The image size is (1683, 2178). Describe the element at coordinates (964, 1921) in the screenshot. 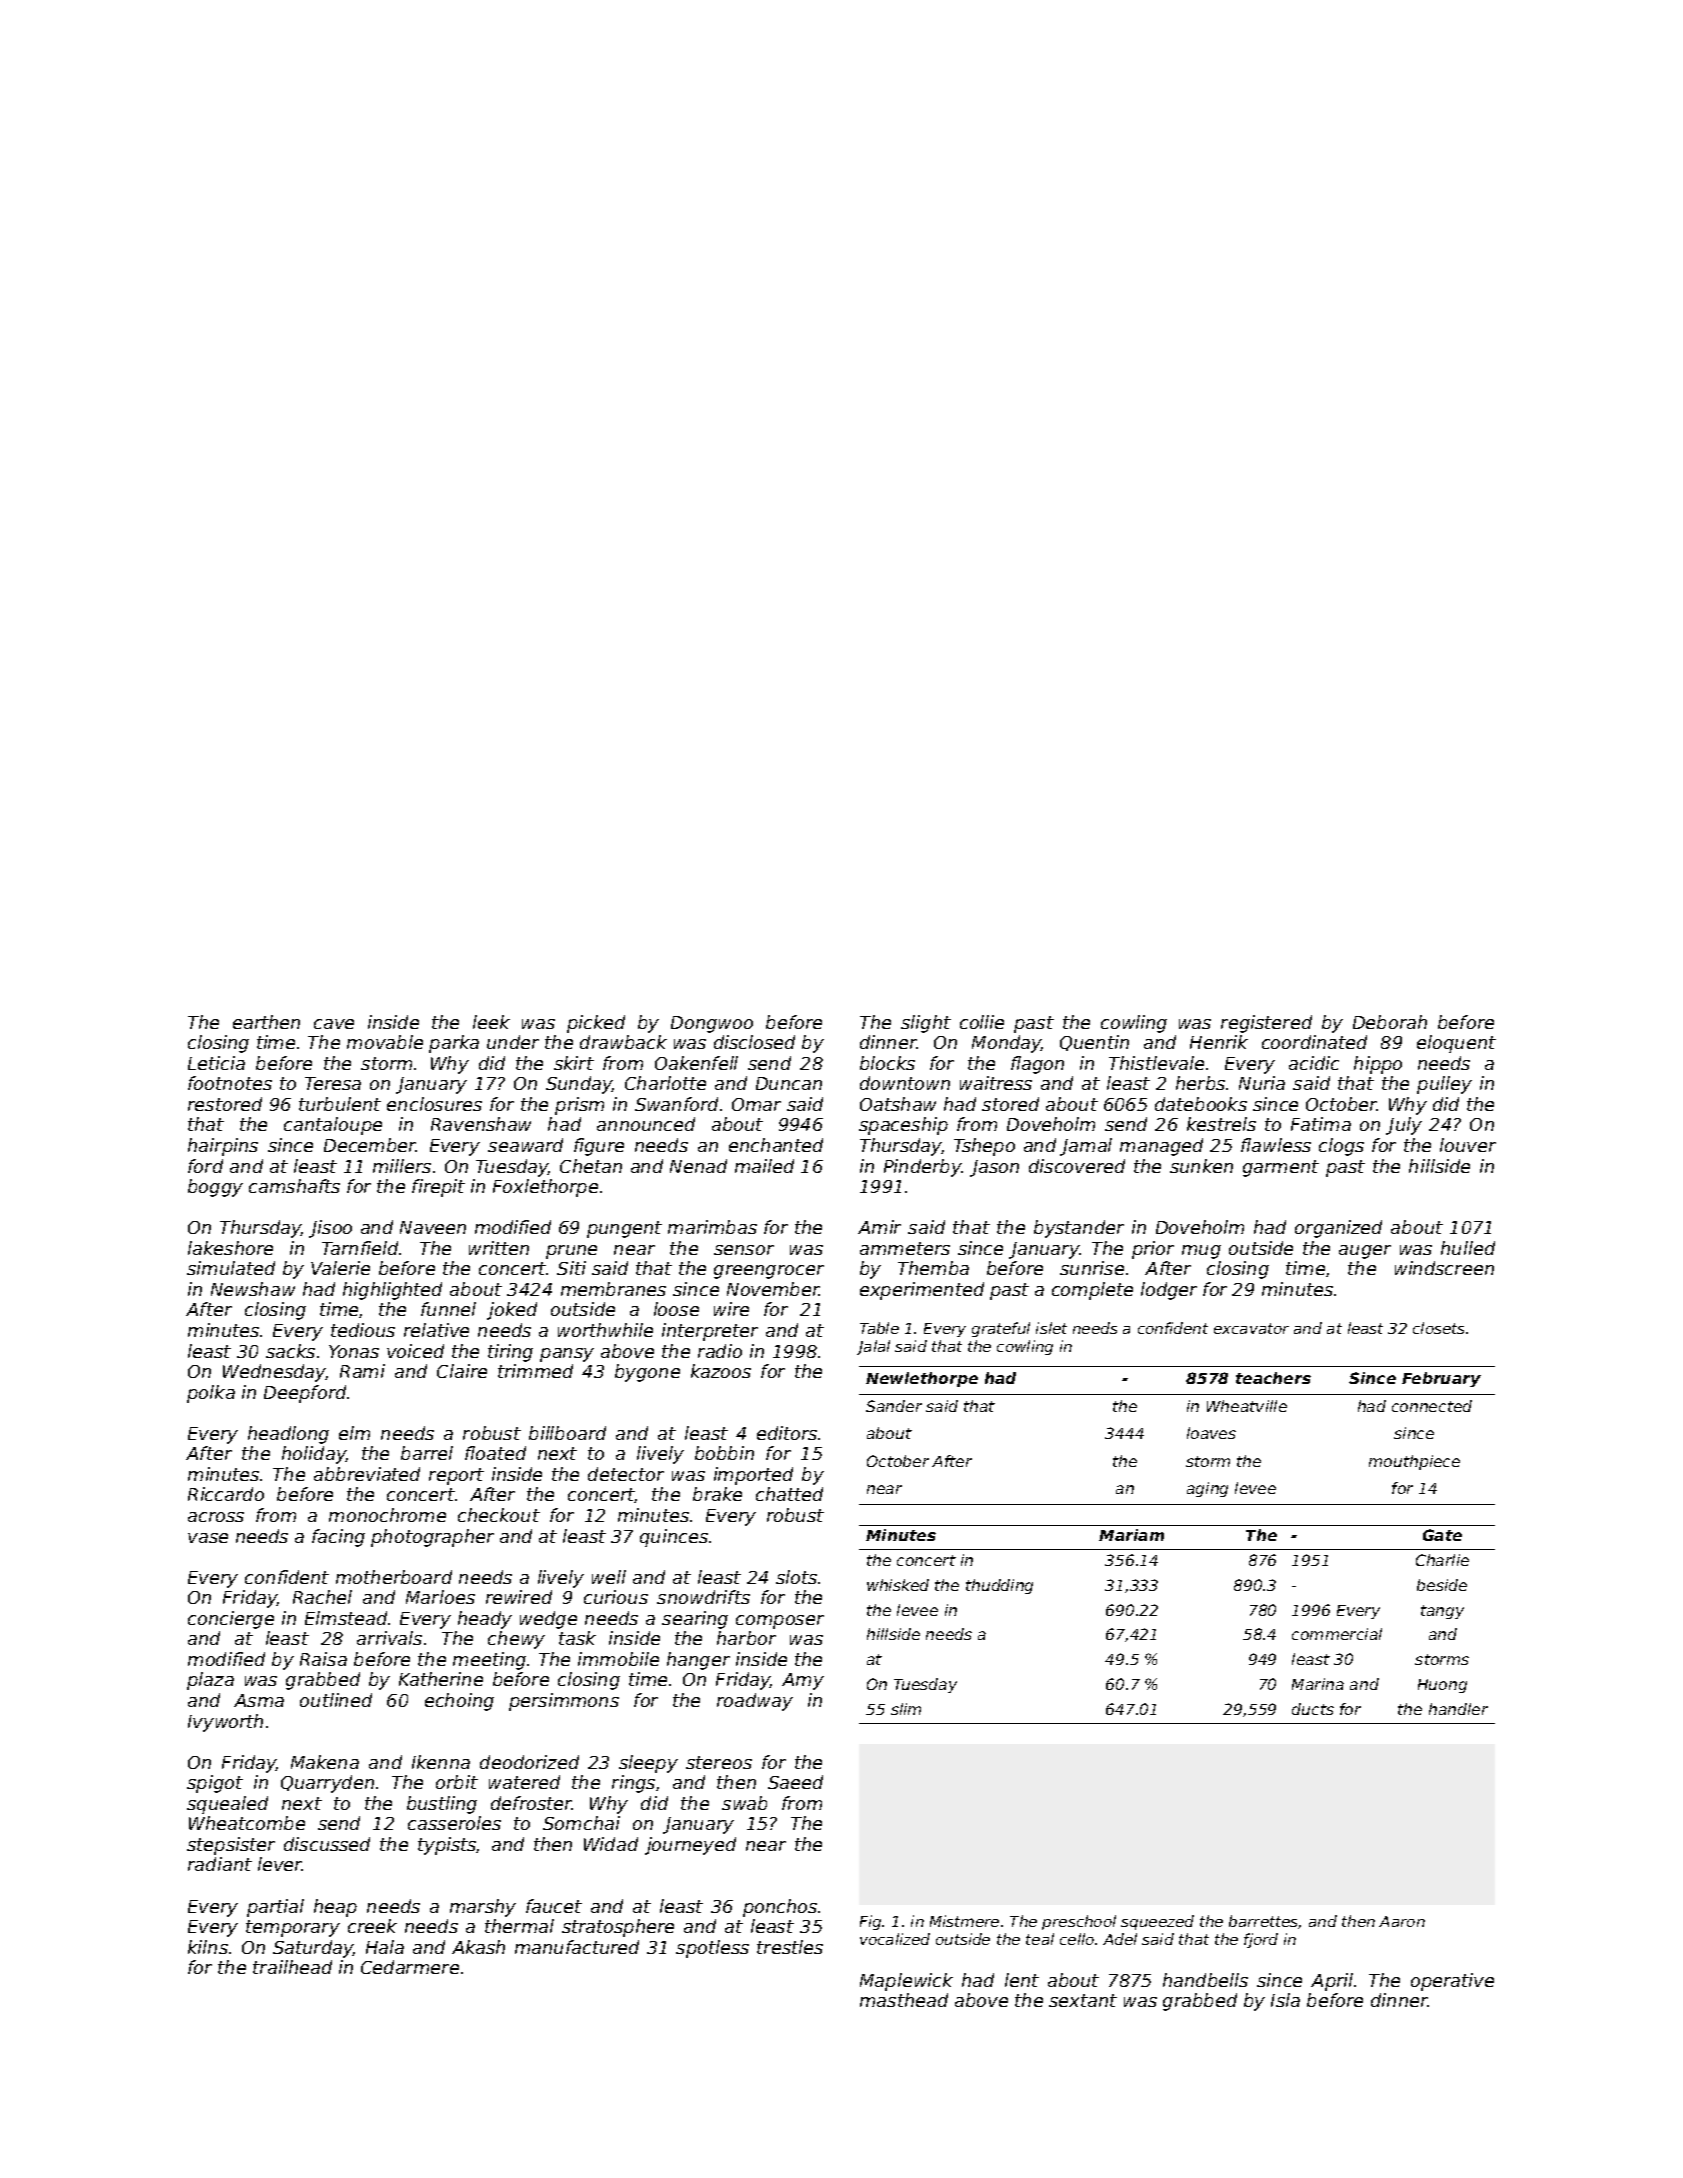

I see `Mistmere` at that location.
